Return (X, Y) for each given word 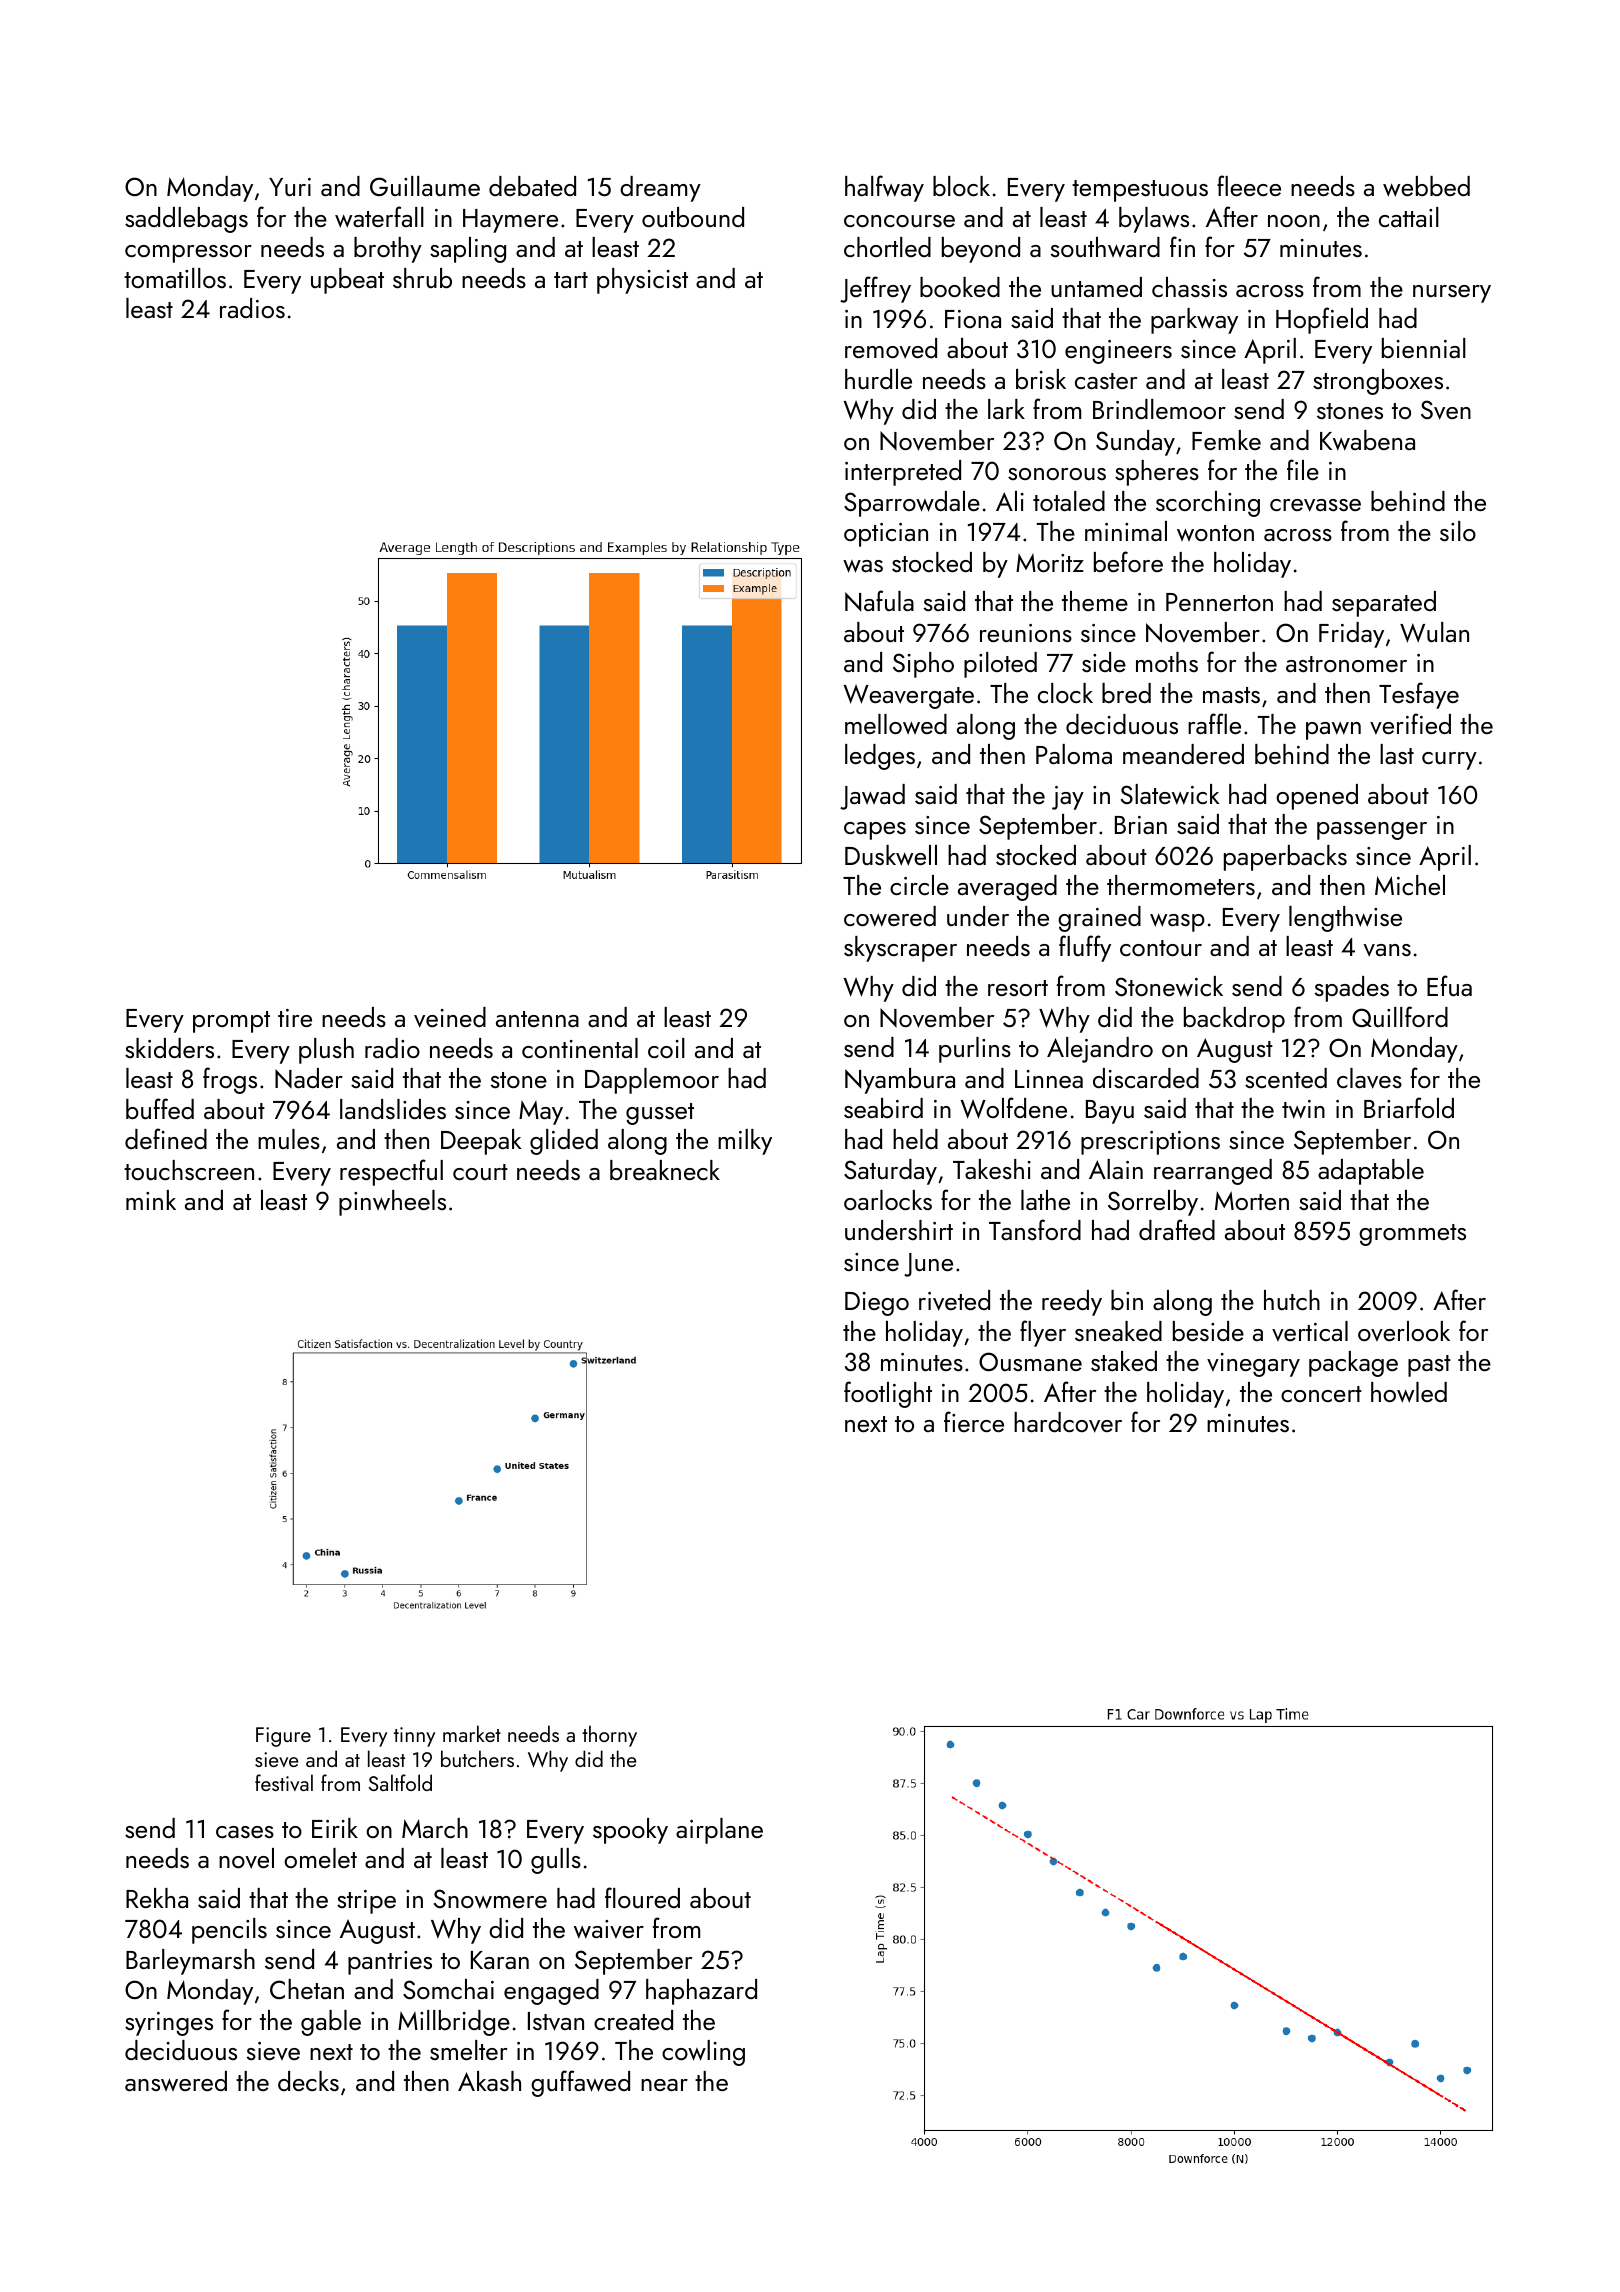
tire (295, 1018)
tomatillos (175, 278)
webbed (1426, 186)
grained (1099, 919)
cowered (890, 916)
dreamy (660, 189)
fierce (974, 1421)
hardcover (1068, 1422)
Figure (283, 1737)
